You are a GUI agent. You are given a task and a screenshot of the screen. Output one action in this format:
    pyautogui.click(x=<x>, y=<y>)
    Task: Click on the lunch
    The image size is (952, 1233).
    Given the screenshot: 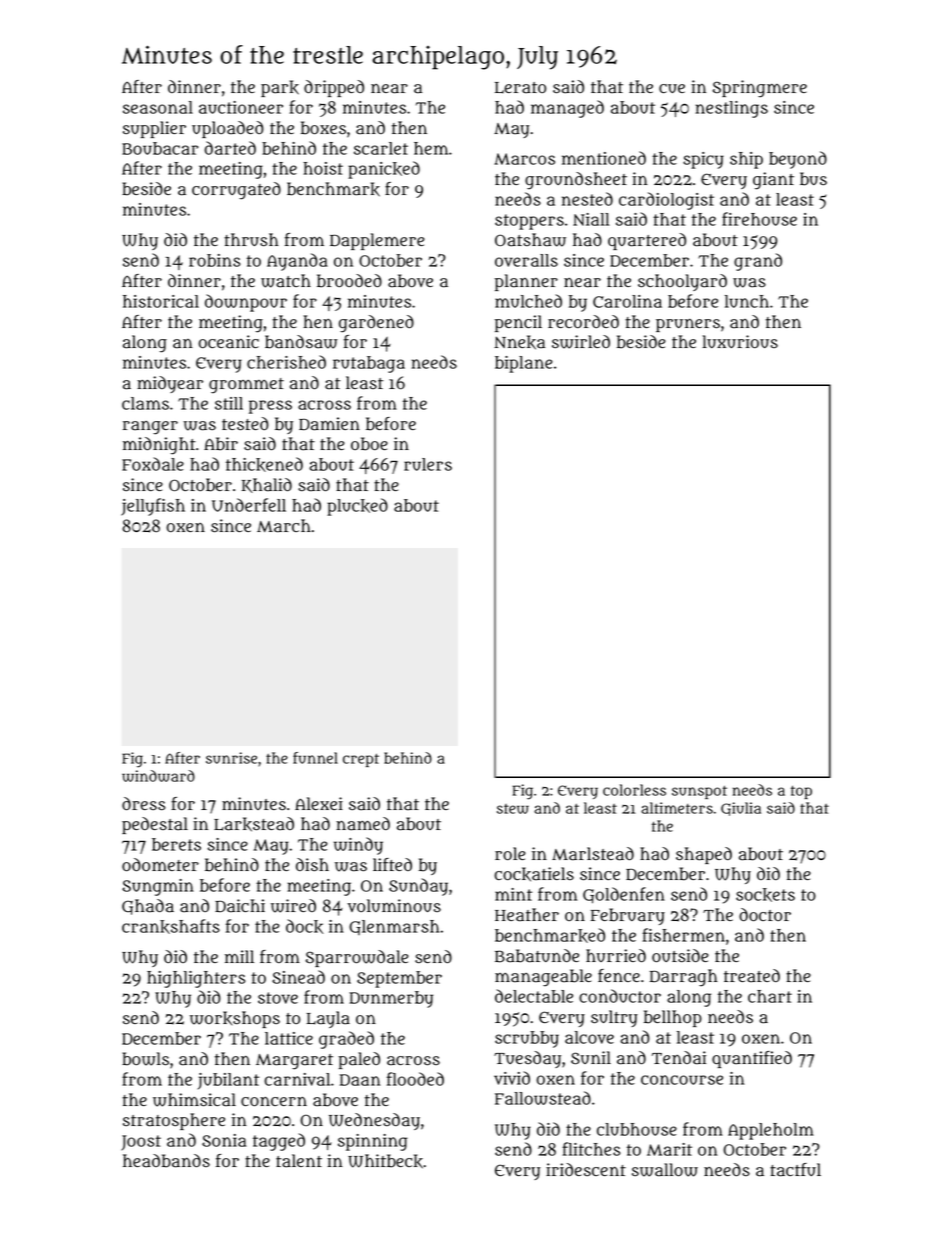 What is the action you would take?
    pyautogui.click(x=747, y=301)
